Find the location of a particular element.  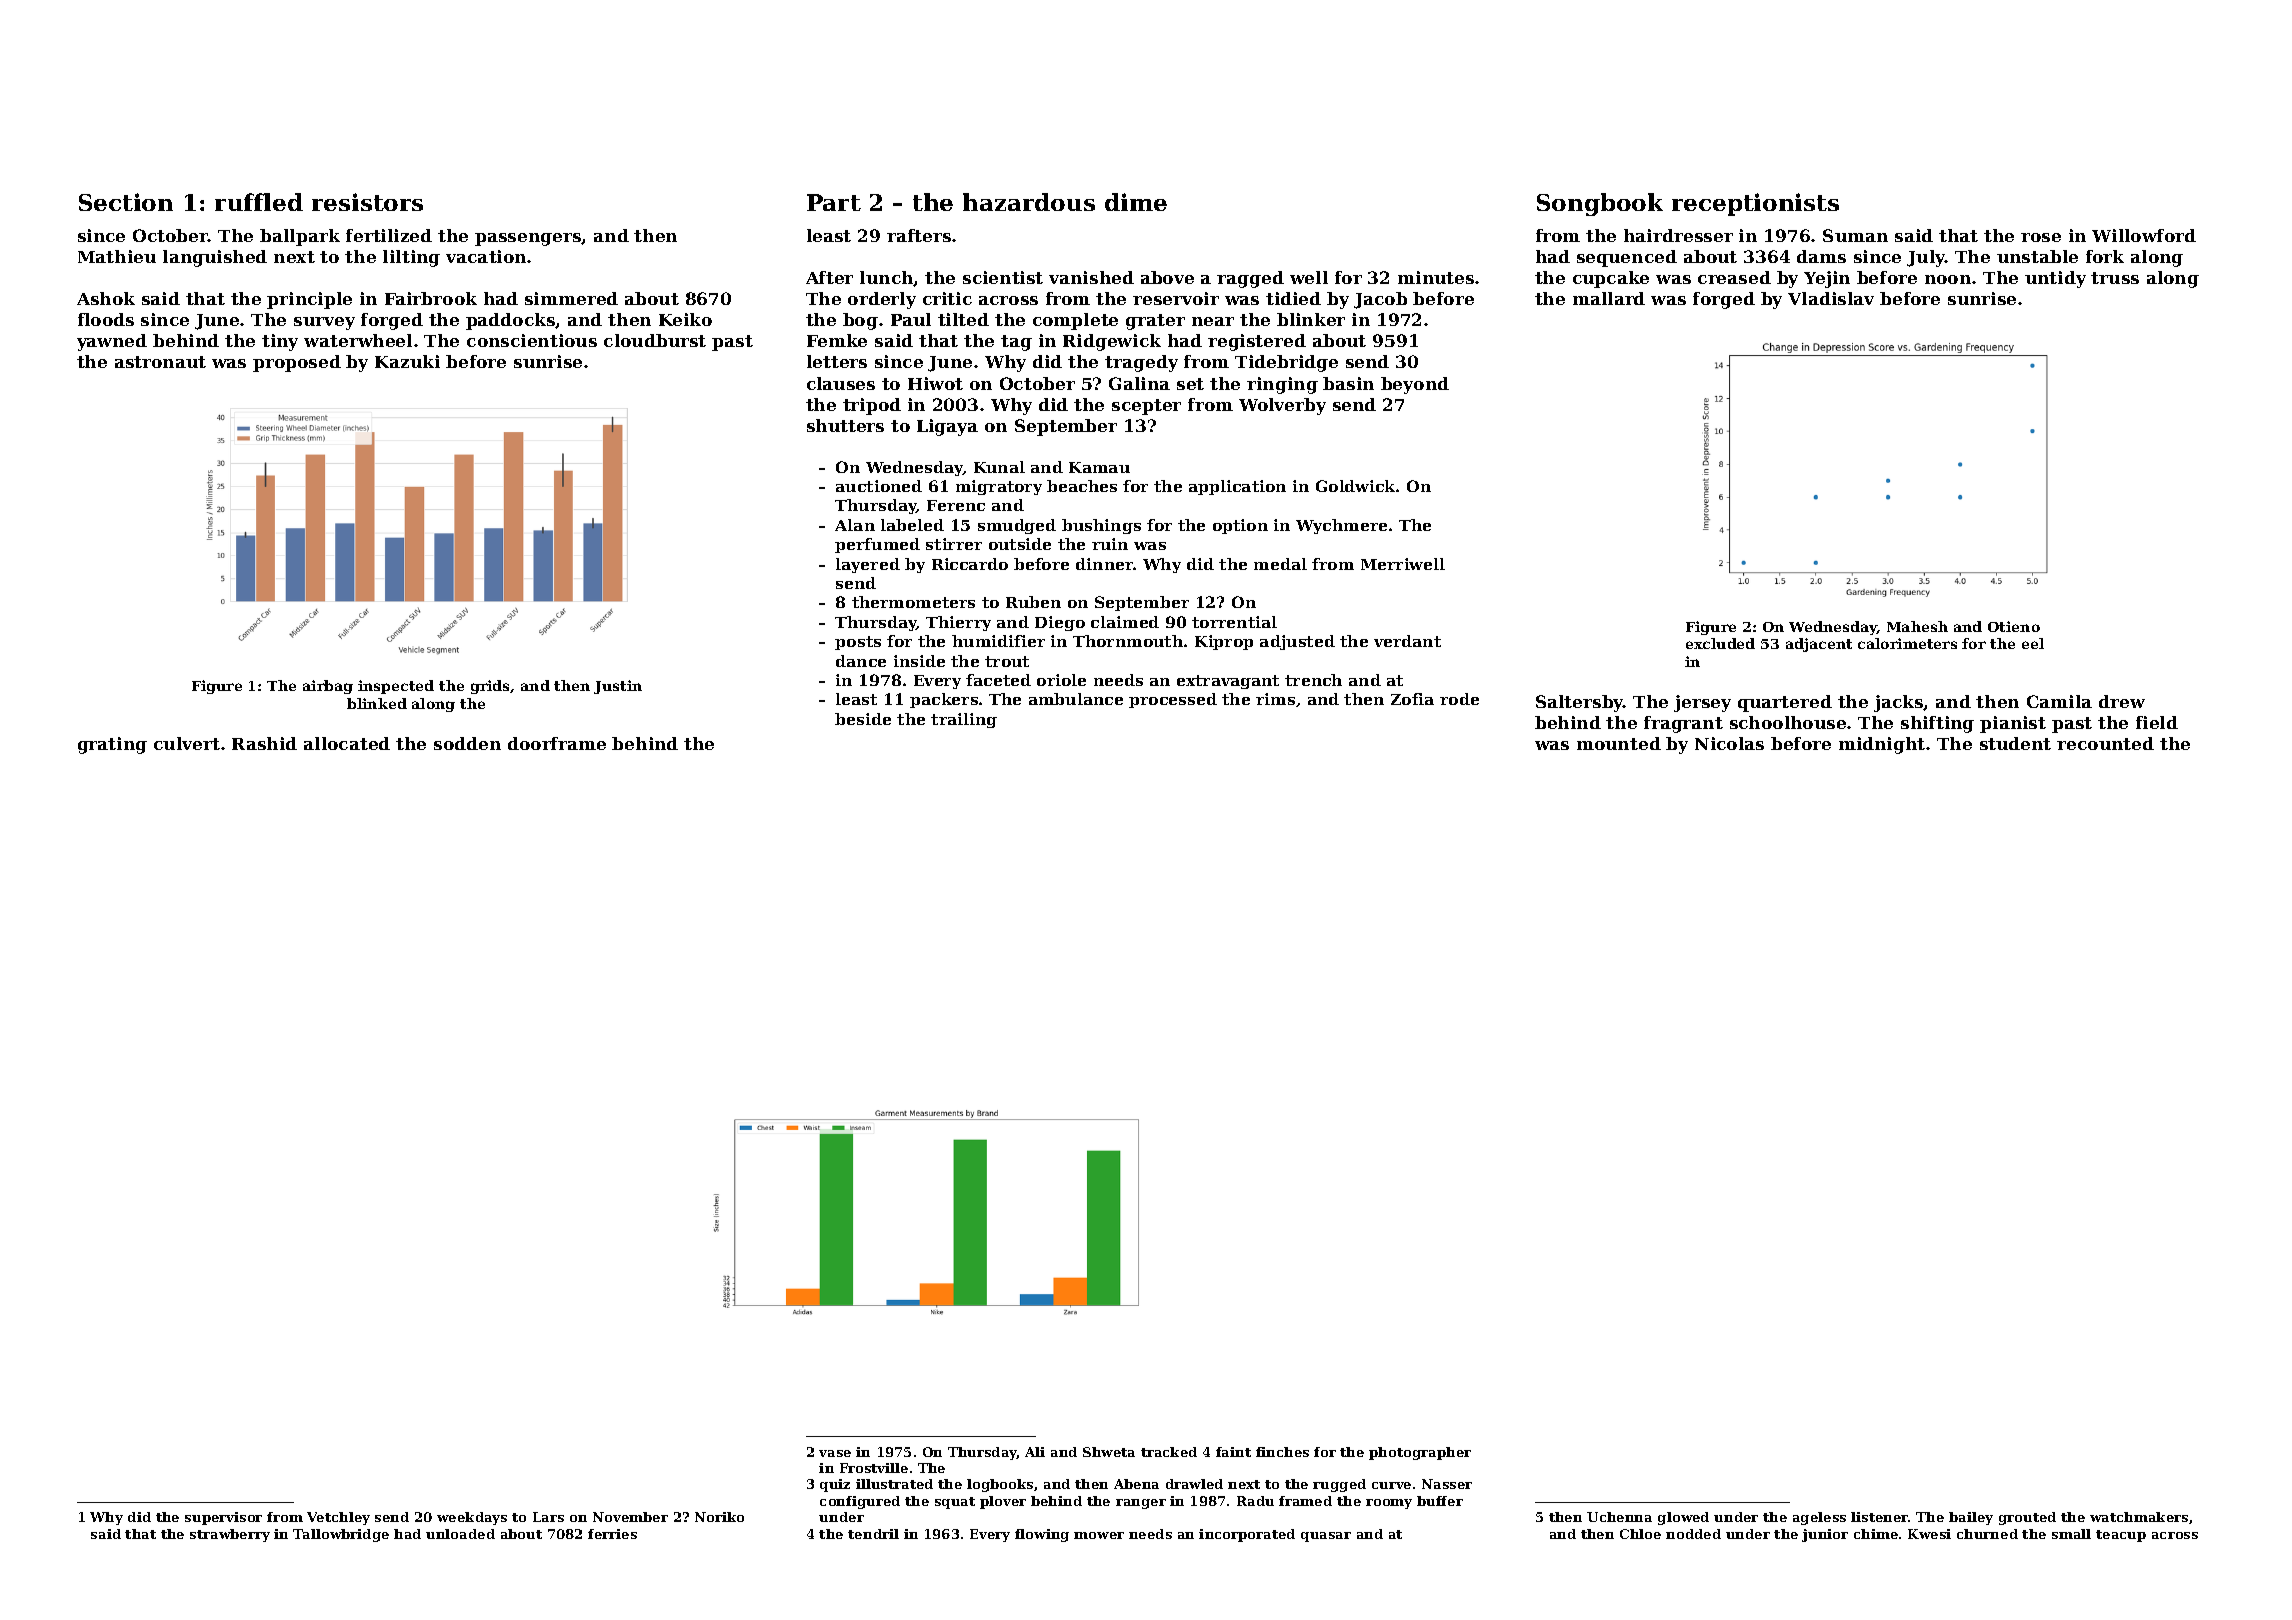

Goldwick is located at coordinates (1355, 486).
